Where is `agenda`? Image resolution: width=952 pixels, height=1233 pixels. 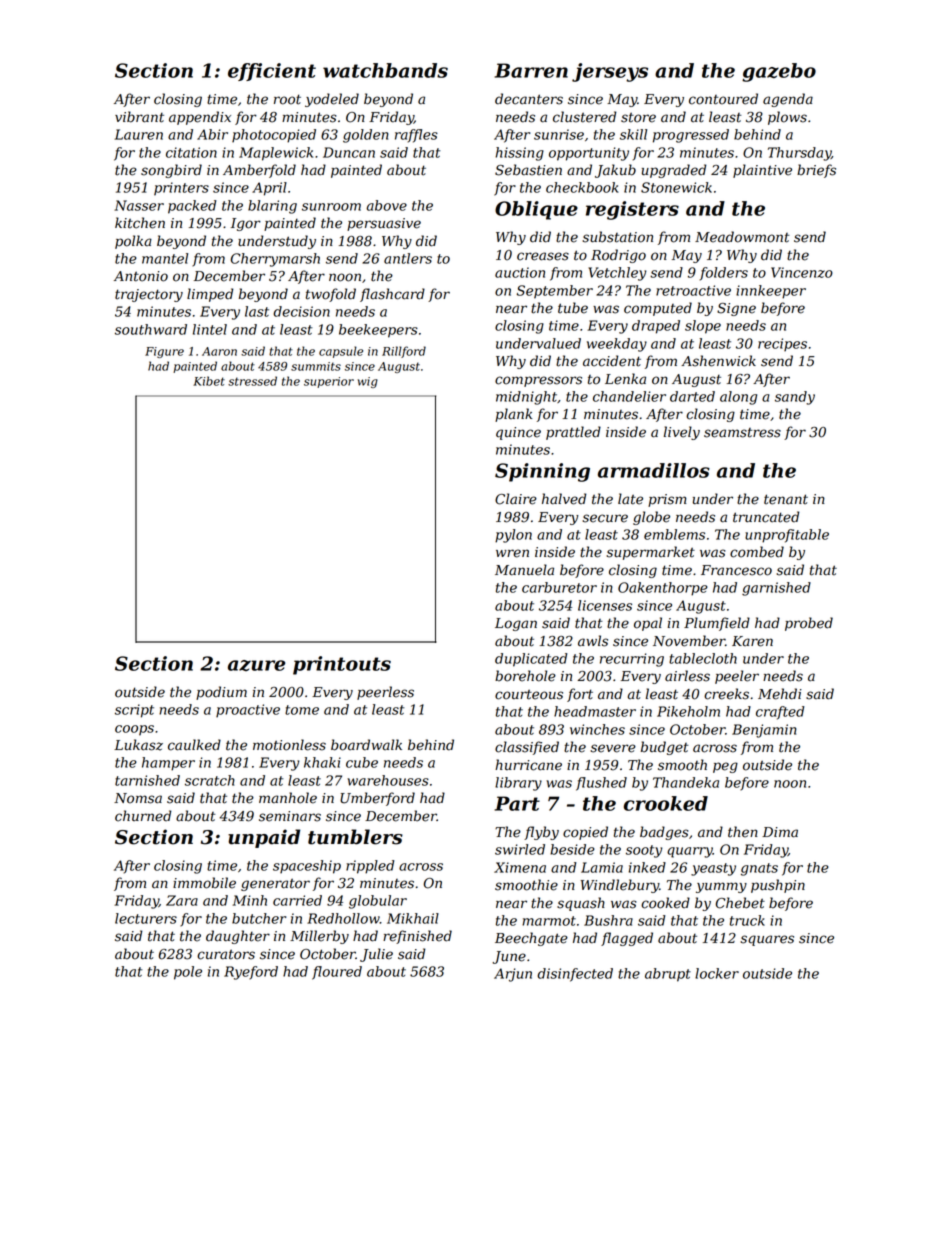
agenda is located at coordinates (788, 100).
